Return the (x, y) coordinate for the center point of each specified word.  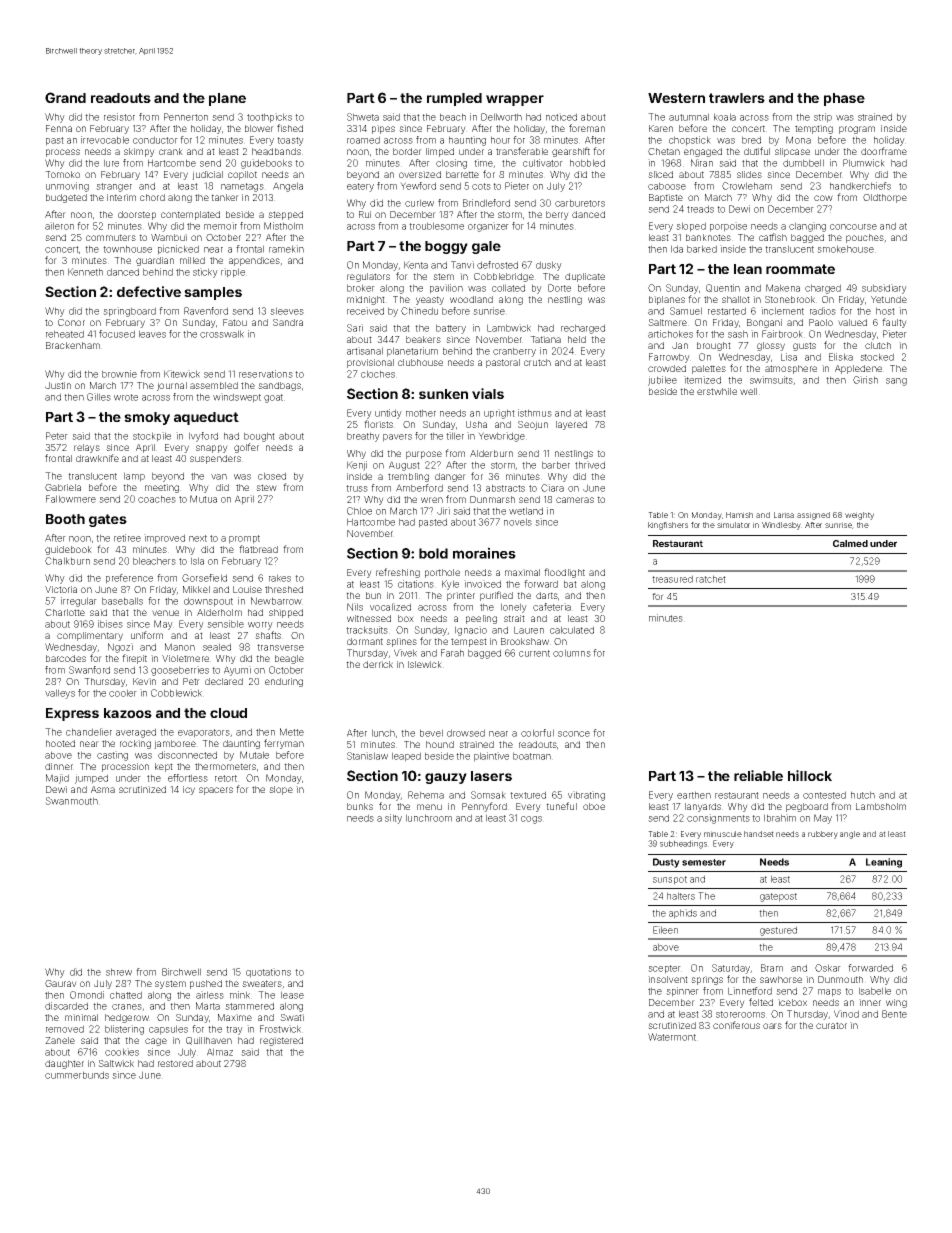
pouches (865, 238)
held (577, 339)
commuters (111, 237)
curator (831, 1025)
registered (281, 1041)
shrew (119, 972)
